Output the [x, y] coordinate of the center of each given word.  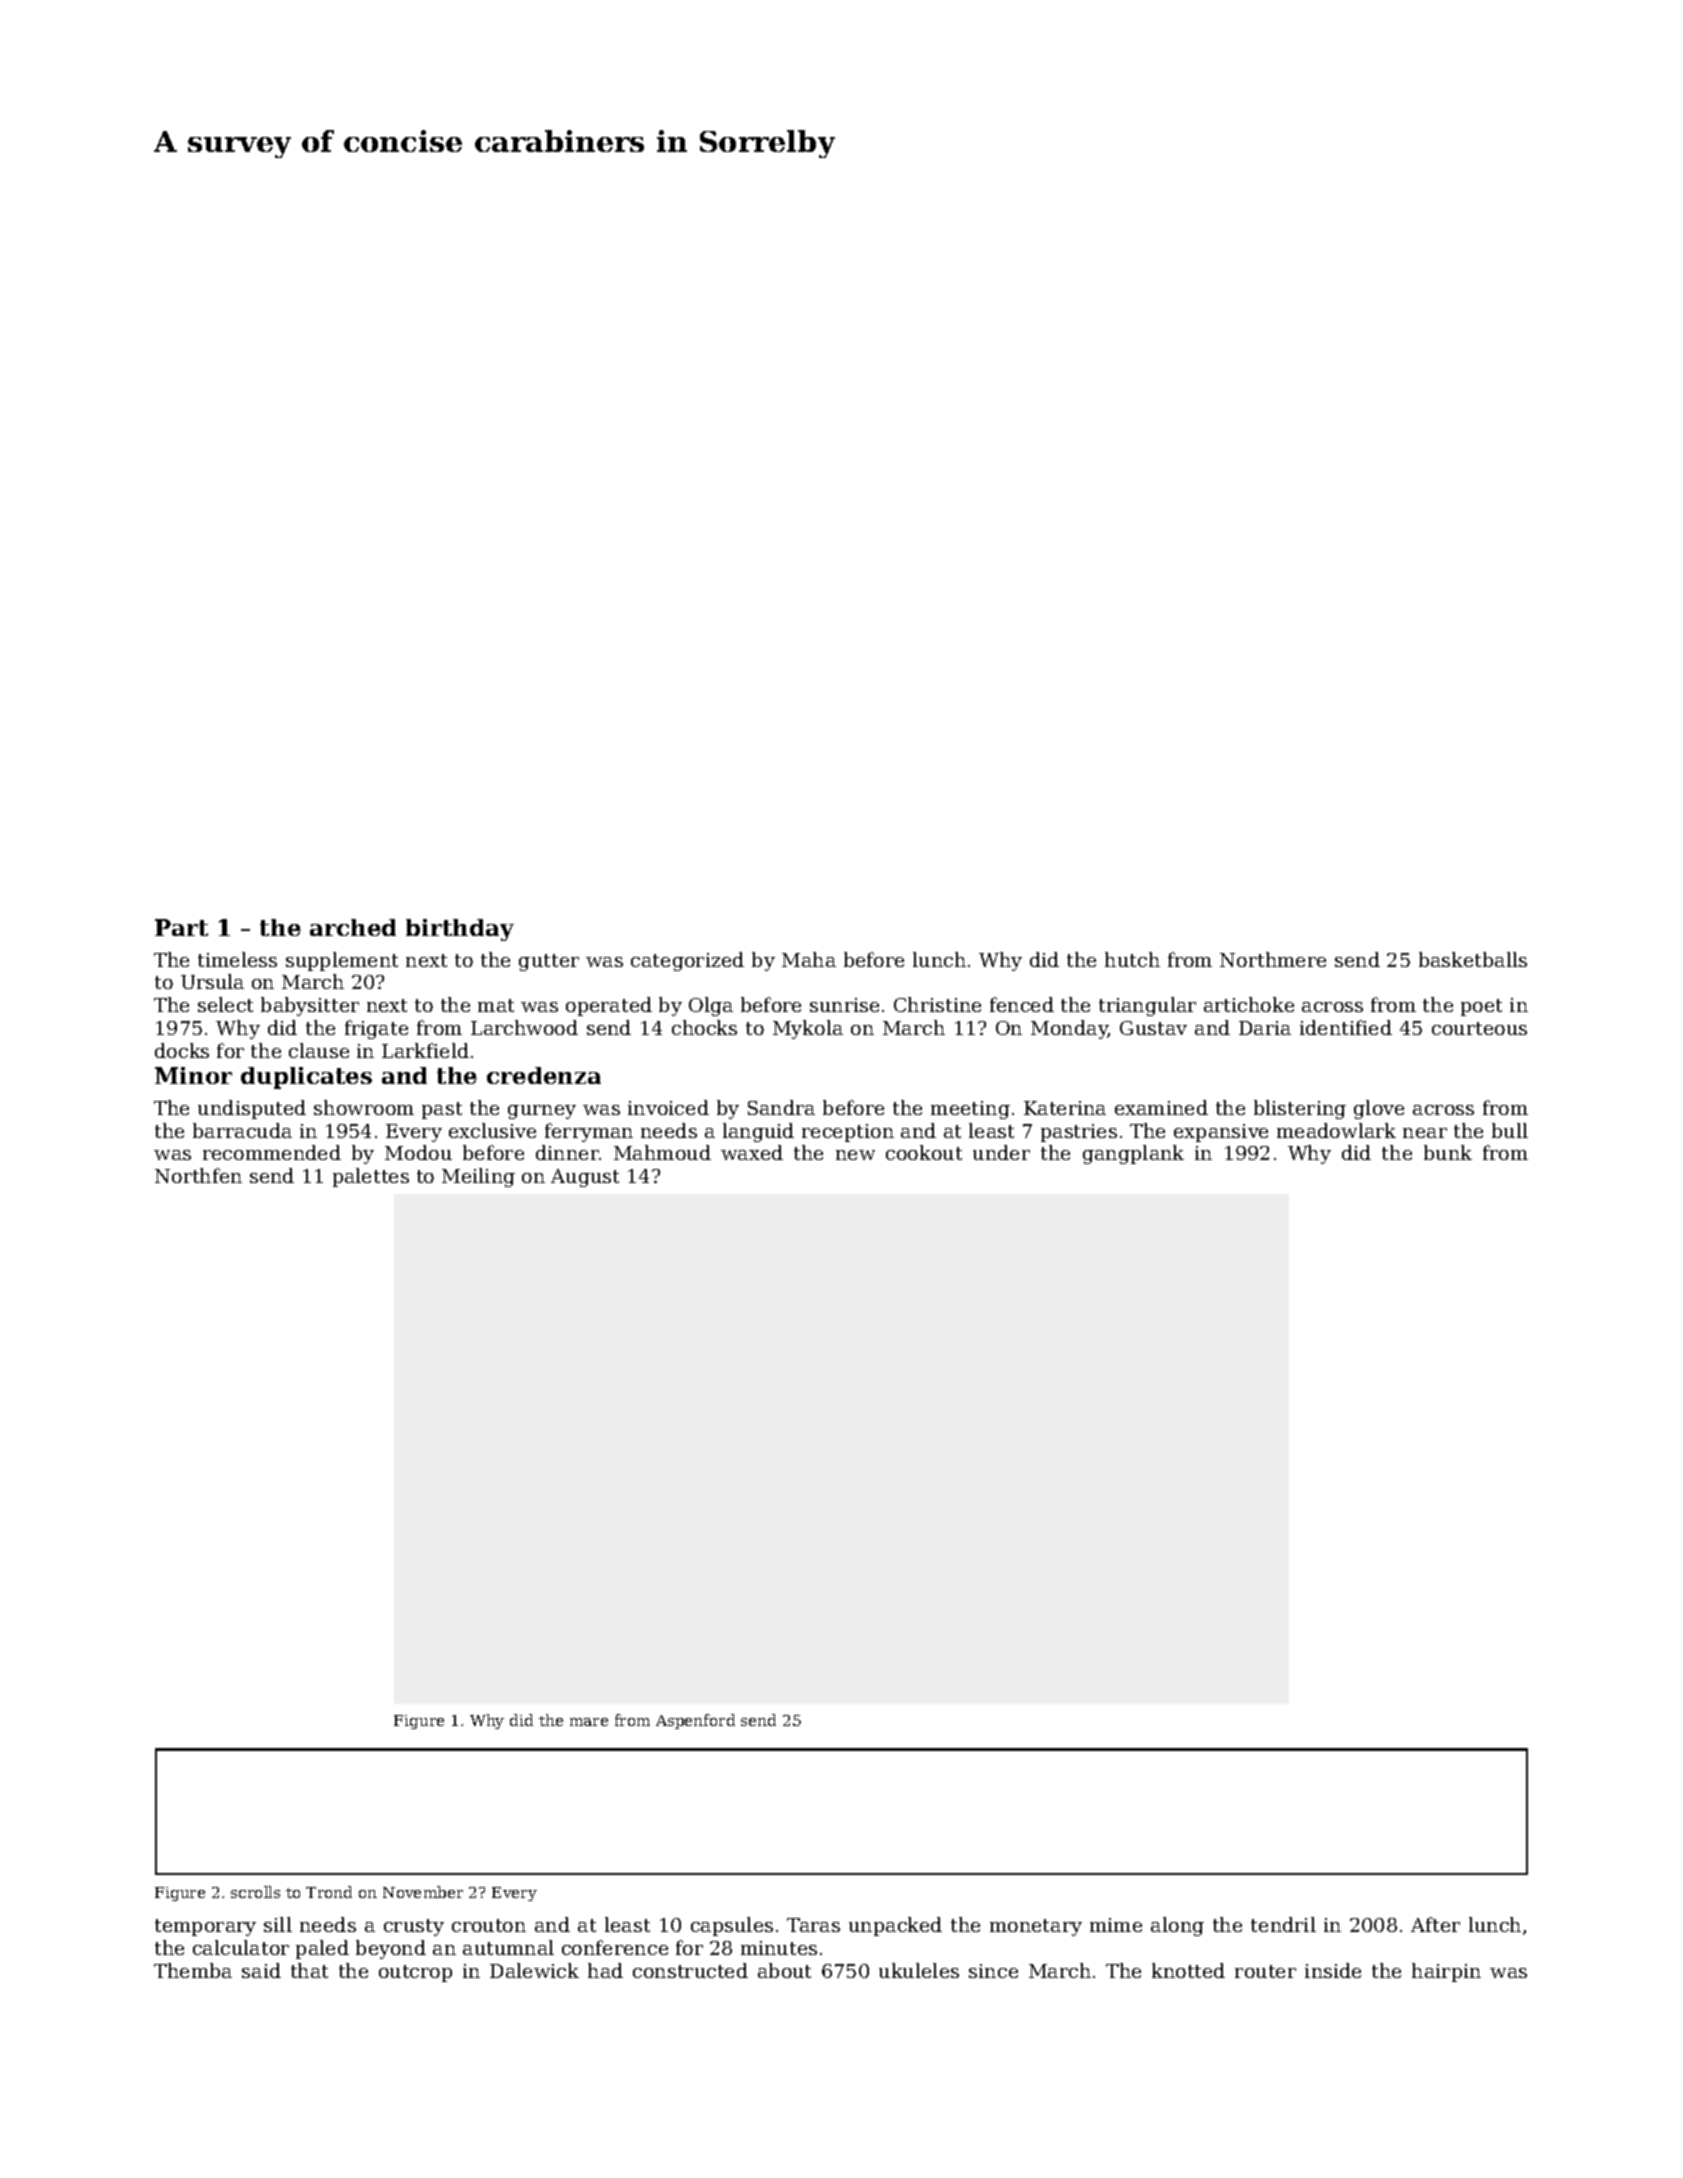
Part [181, 927]
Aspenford [695, 1721]
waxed [752, 1152]
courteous [1479, 1028]
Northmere [1273, 959]
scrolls [255, 1892]
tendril [1283, 1924]
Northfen [198, 1175]
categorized [687, 961]
